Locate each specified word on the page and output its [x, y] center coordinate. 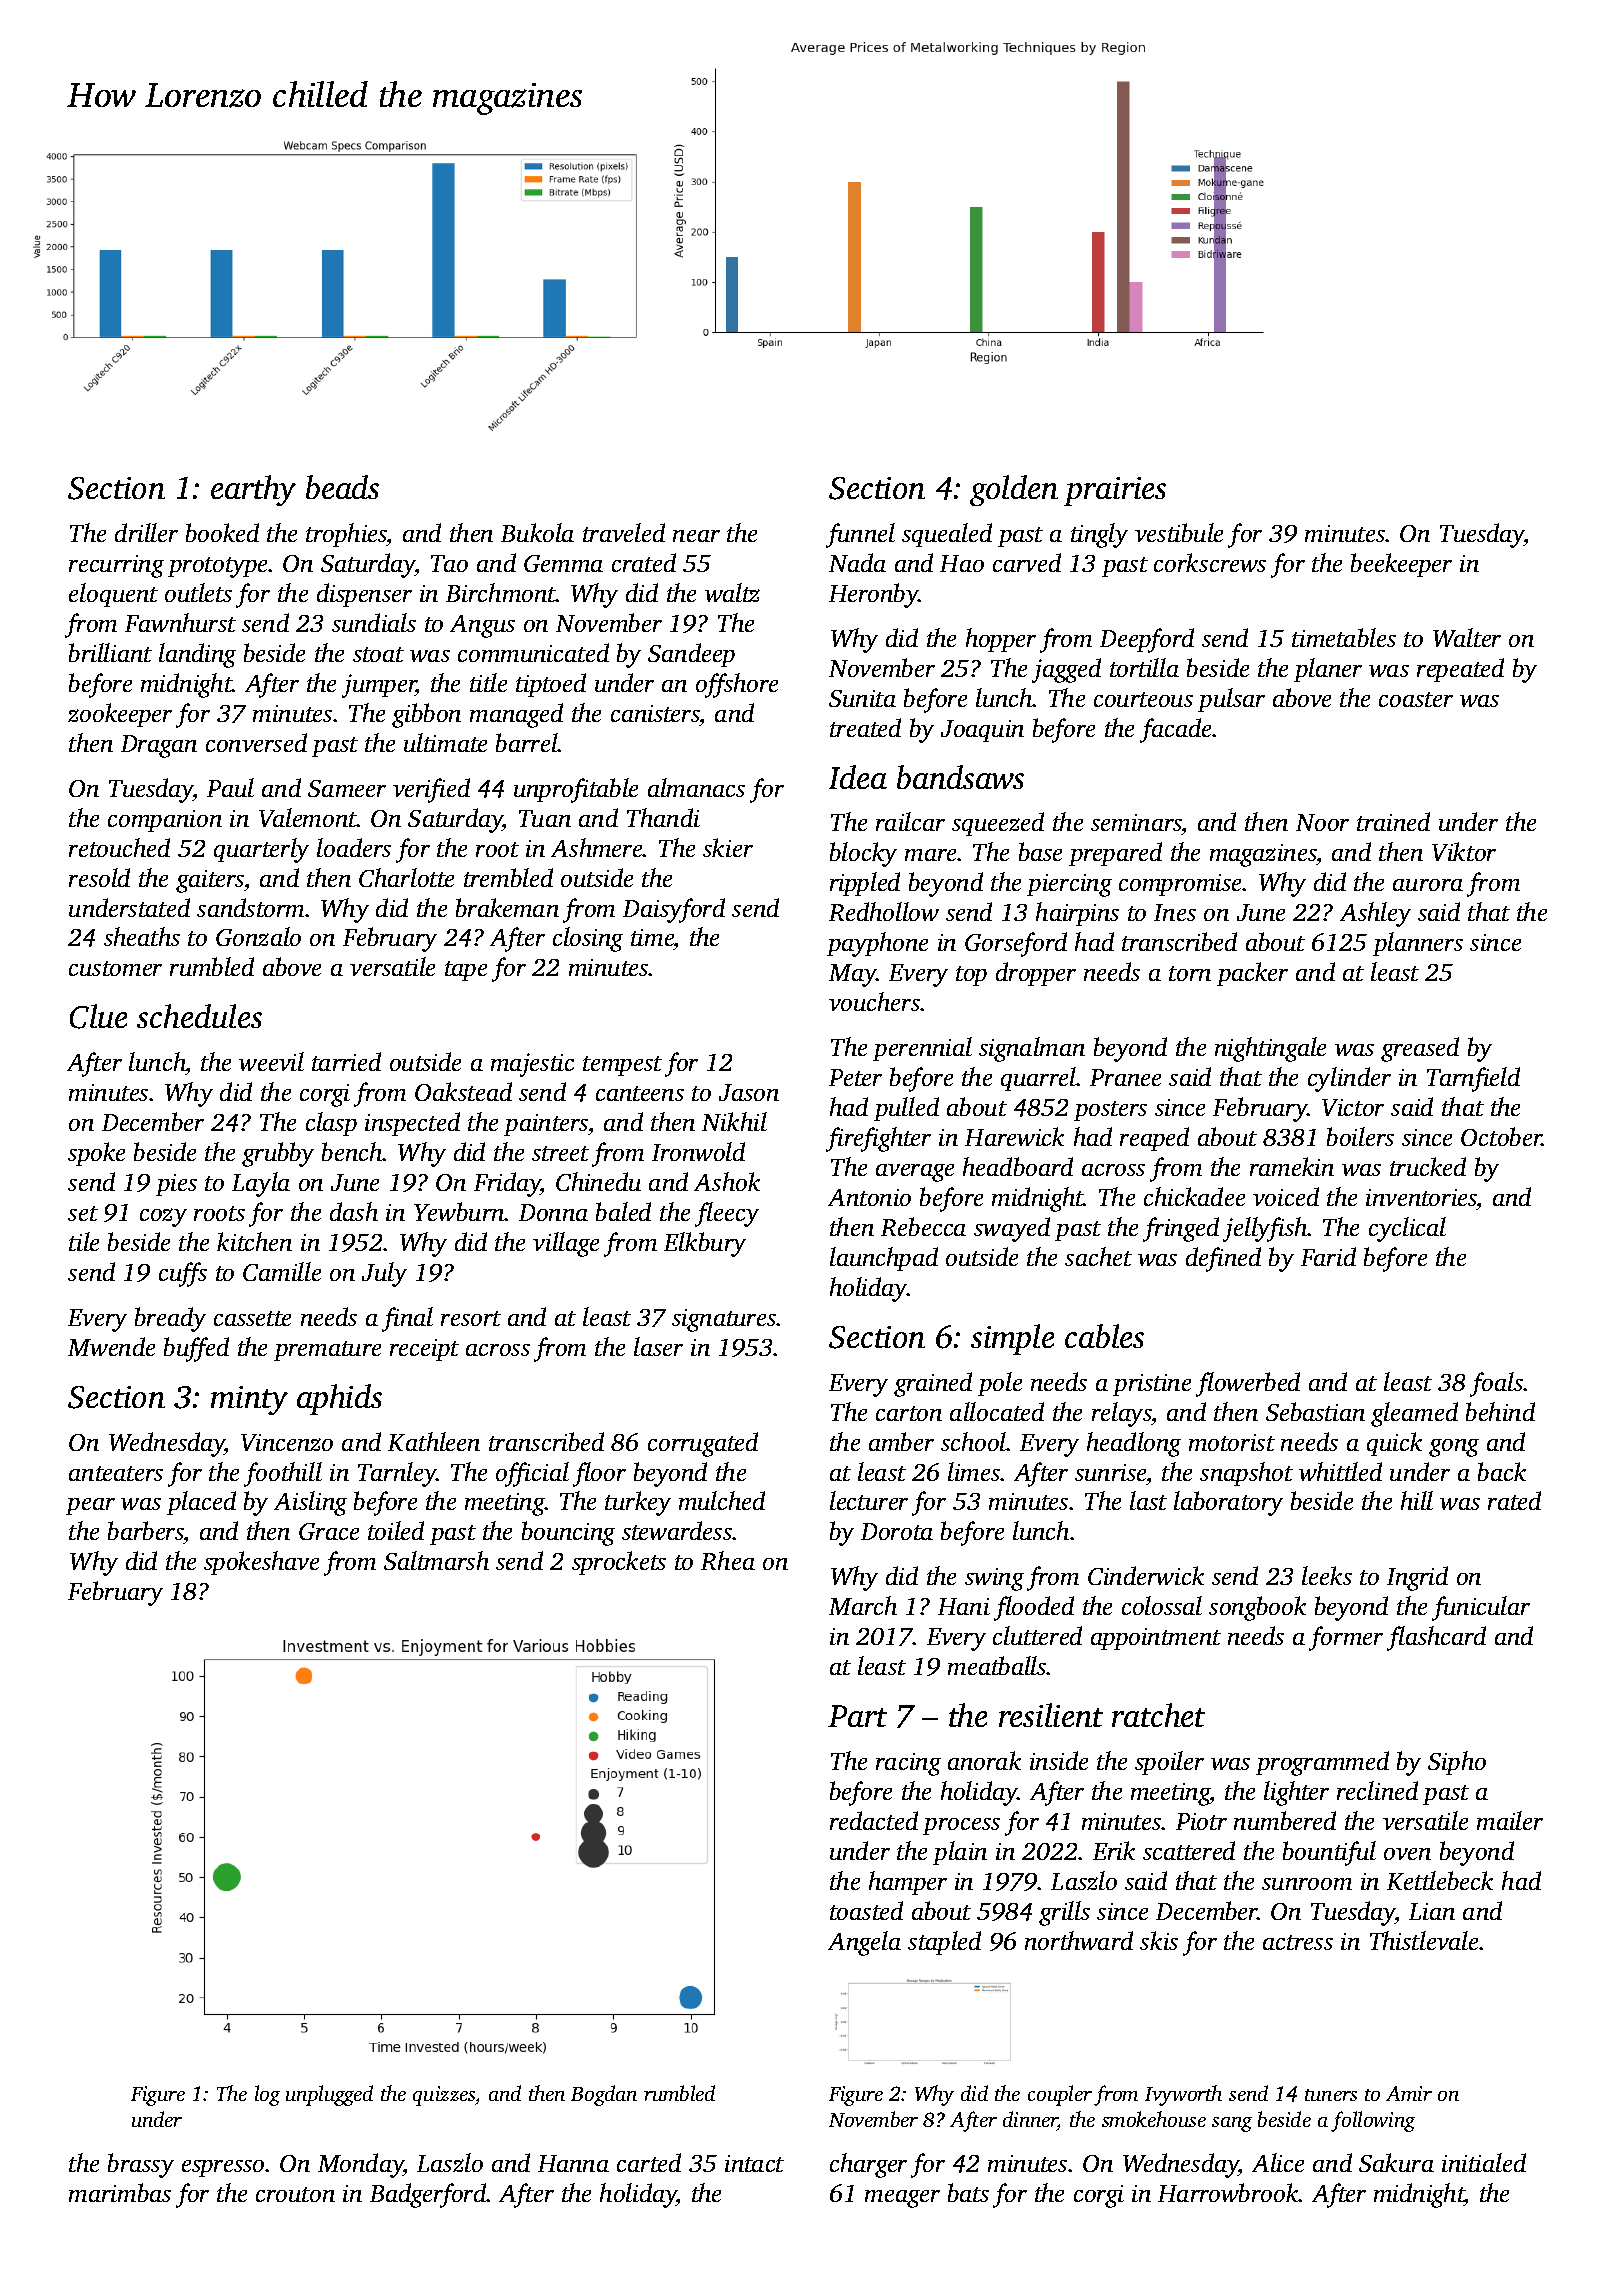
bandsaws [960, 777]
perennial [922, 1049]
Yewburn [459, 1211]
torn [1190, 973]
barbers [146, 1532]
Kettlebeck [1440, 1880]
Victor [1353, 1107]
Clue [98, 1016]
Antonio [869, 1197]
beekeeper [1401, 565]
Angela [864, 1943]
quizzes [444, 2096]
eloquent [113, 595]
